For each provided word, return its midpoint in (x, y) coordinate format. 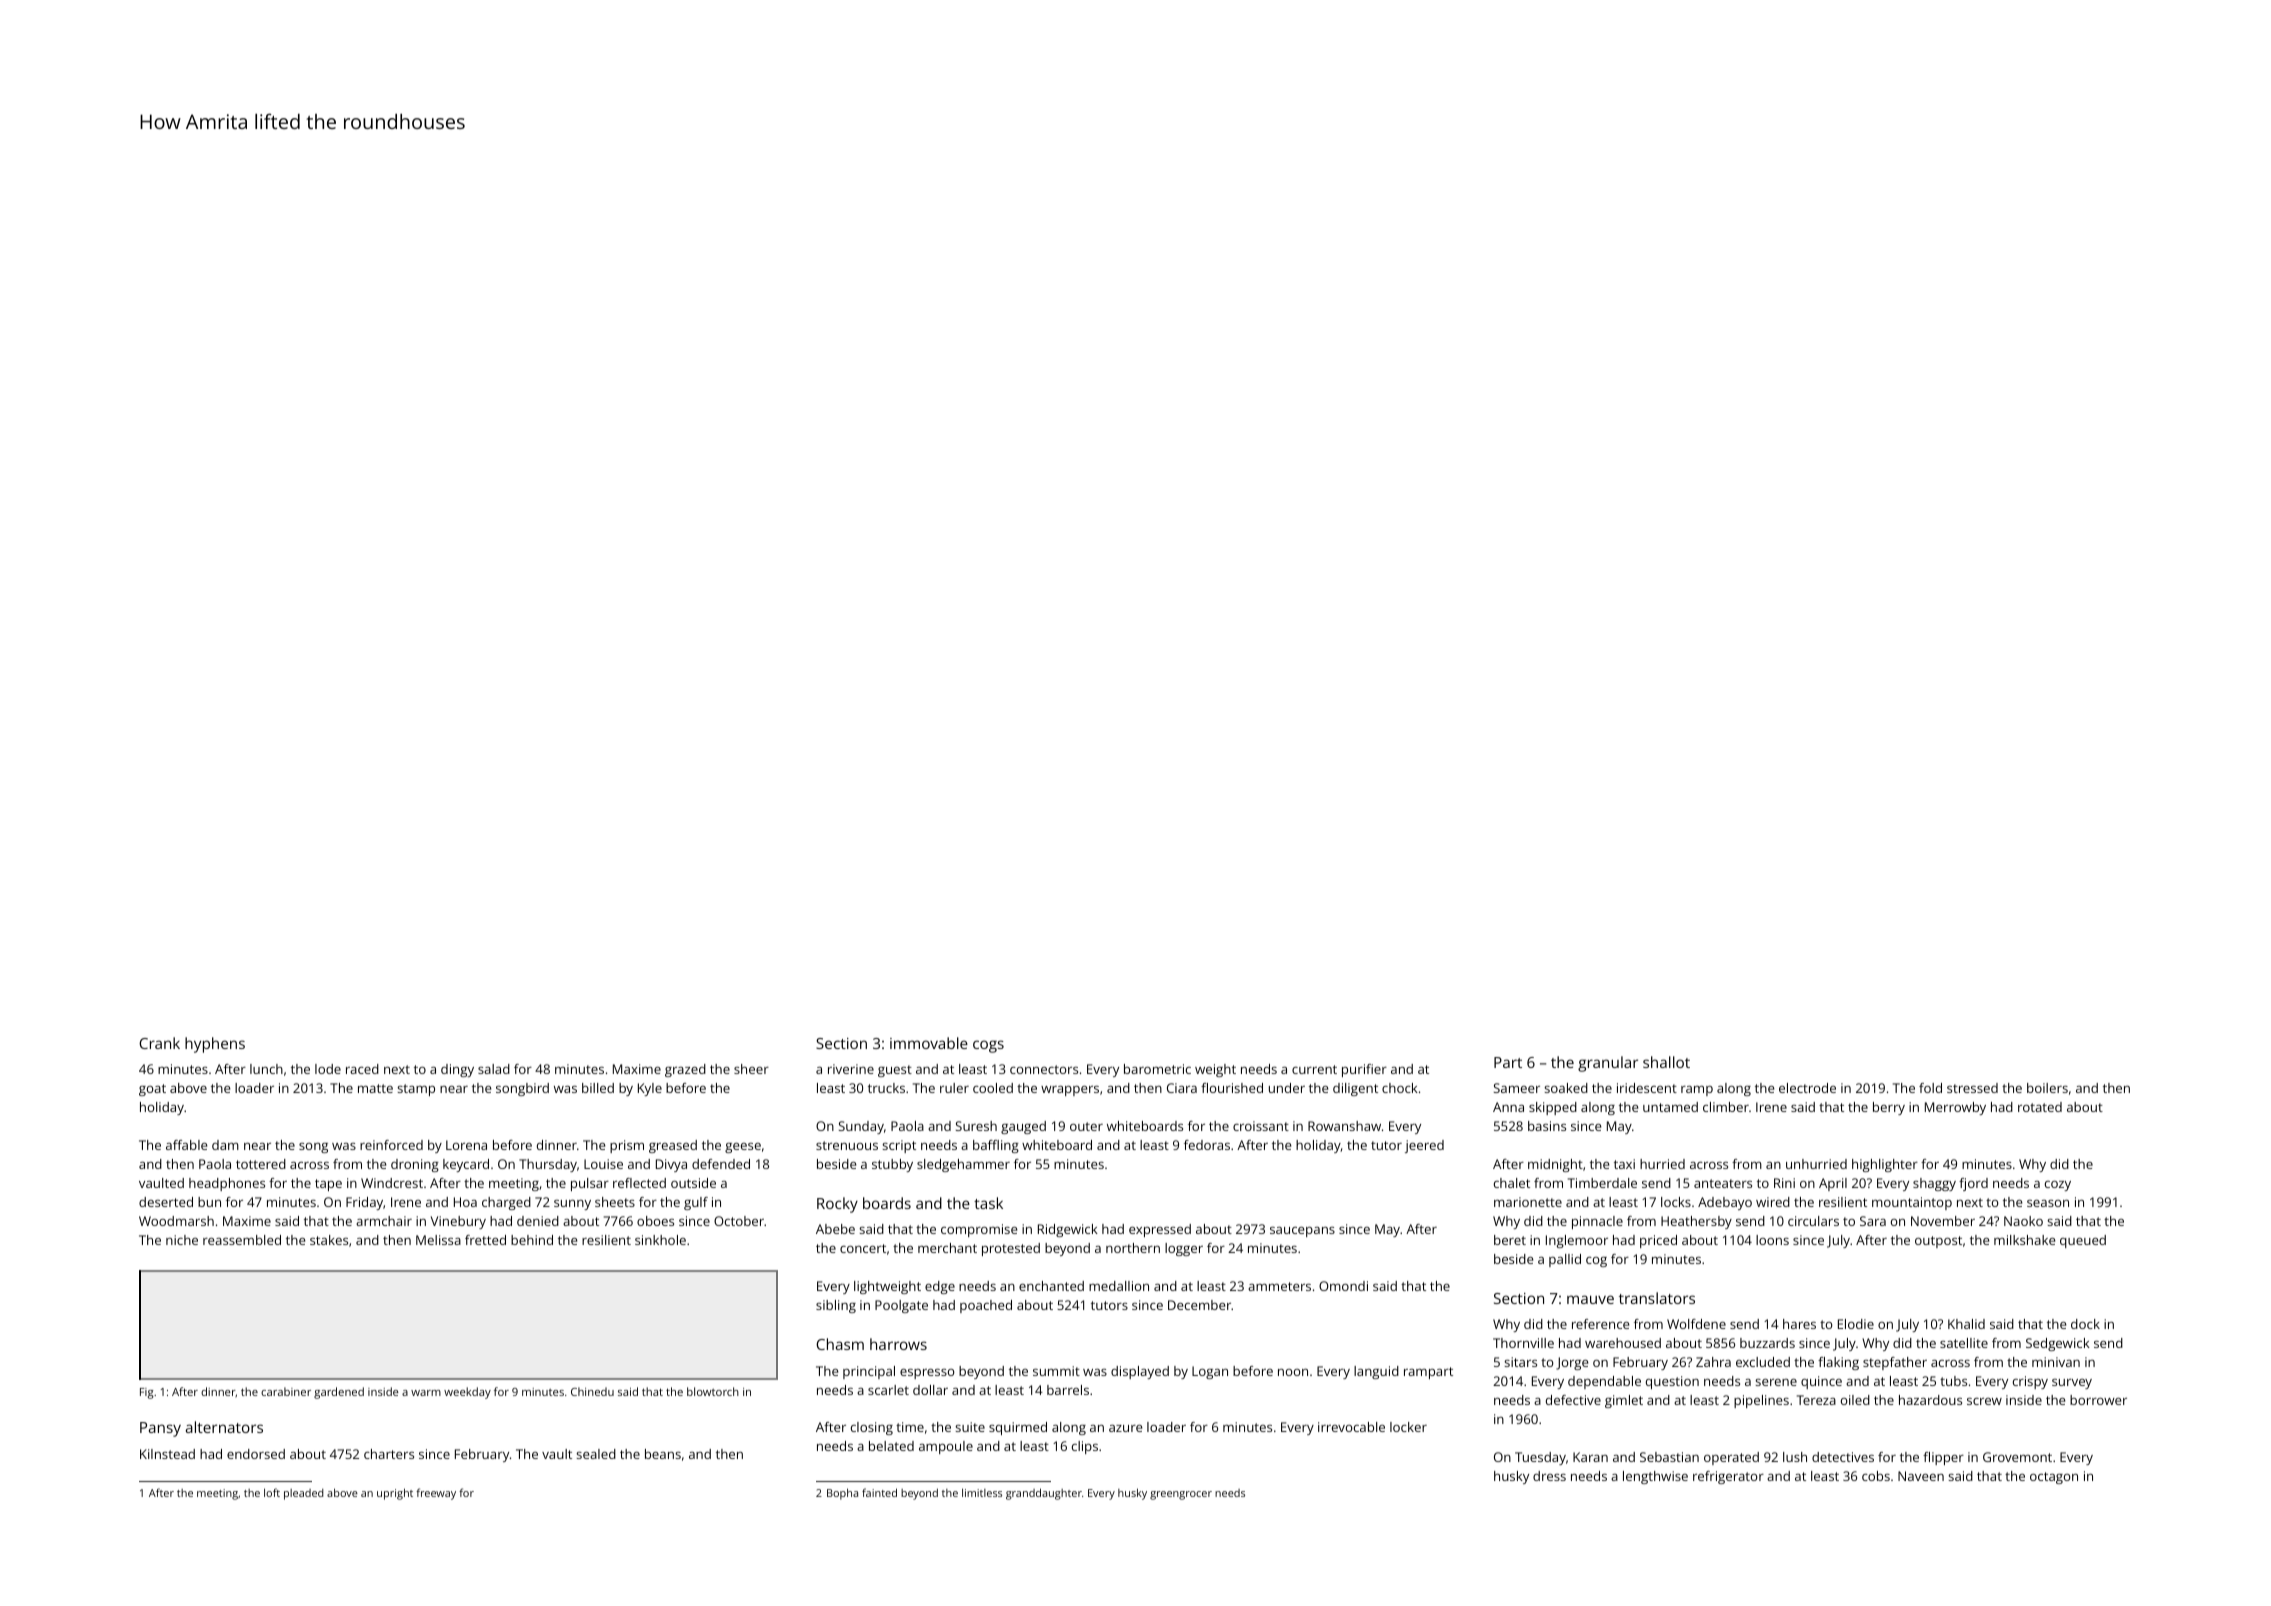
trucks (886, 1088)
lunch (266, 1069)
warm (426, 1393)
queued (2083, 1241)
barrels (1068, 1390)
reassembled (242, 1240)
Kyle (650, 1089)
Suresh (976, 1126)
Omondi (1343, 1286)
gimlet (1624, 1401)
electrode (1807, 1088)
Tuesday (1540, 1458)
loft (272, 1492)
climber (1726, 1107)
